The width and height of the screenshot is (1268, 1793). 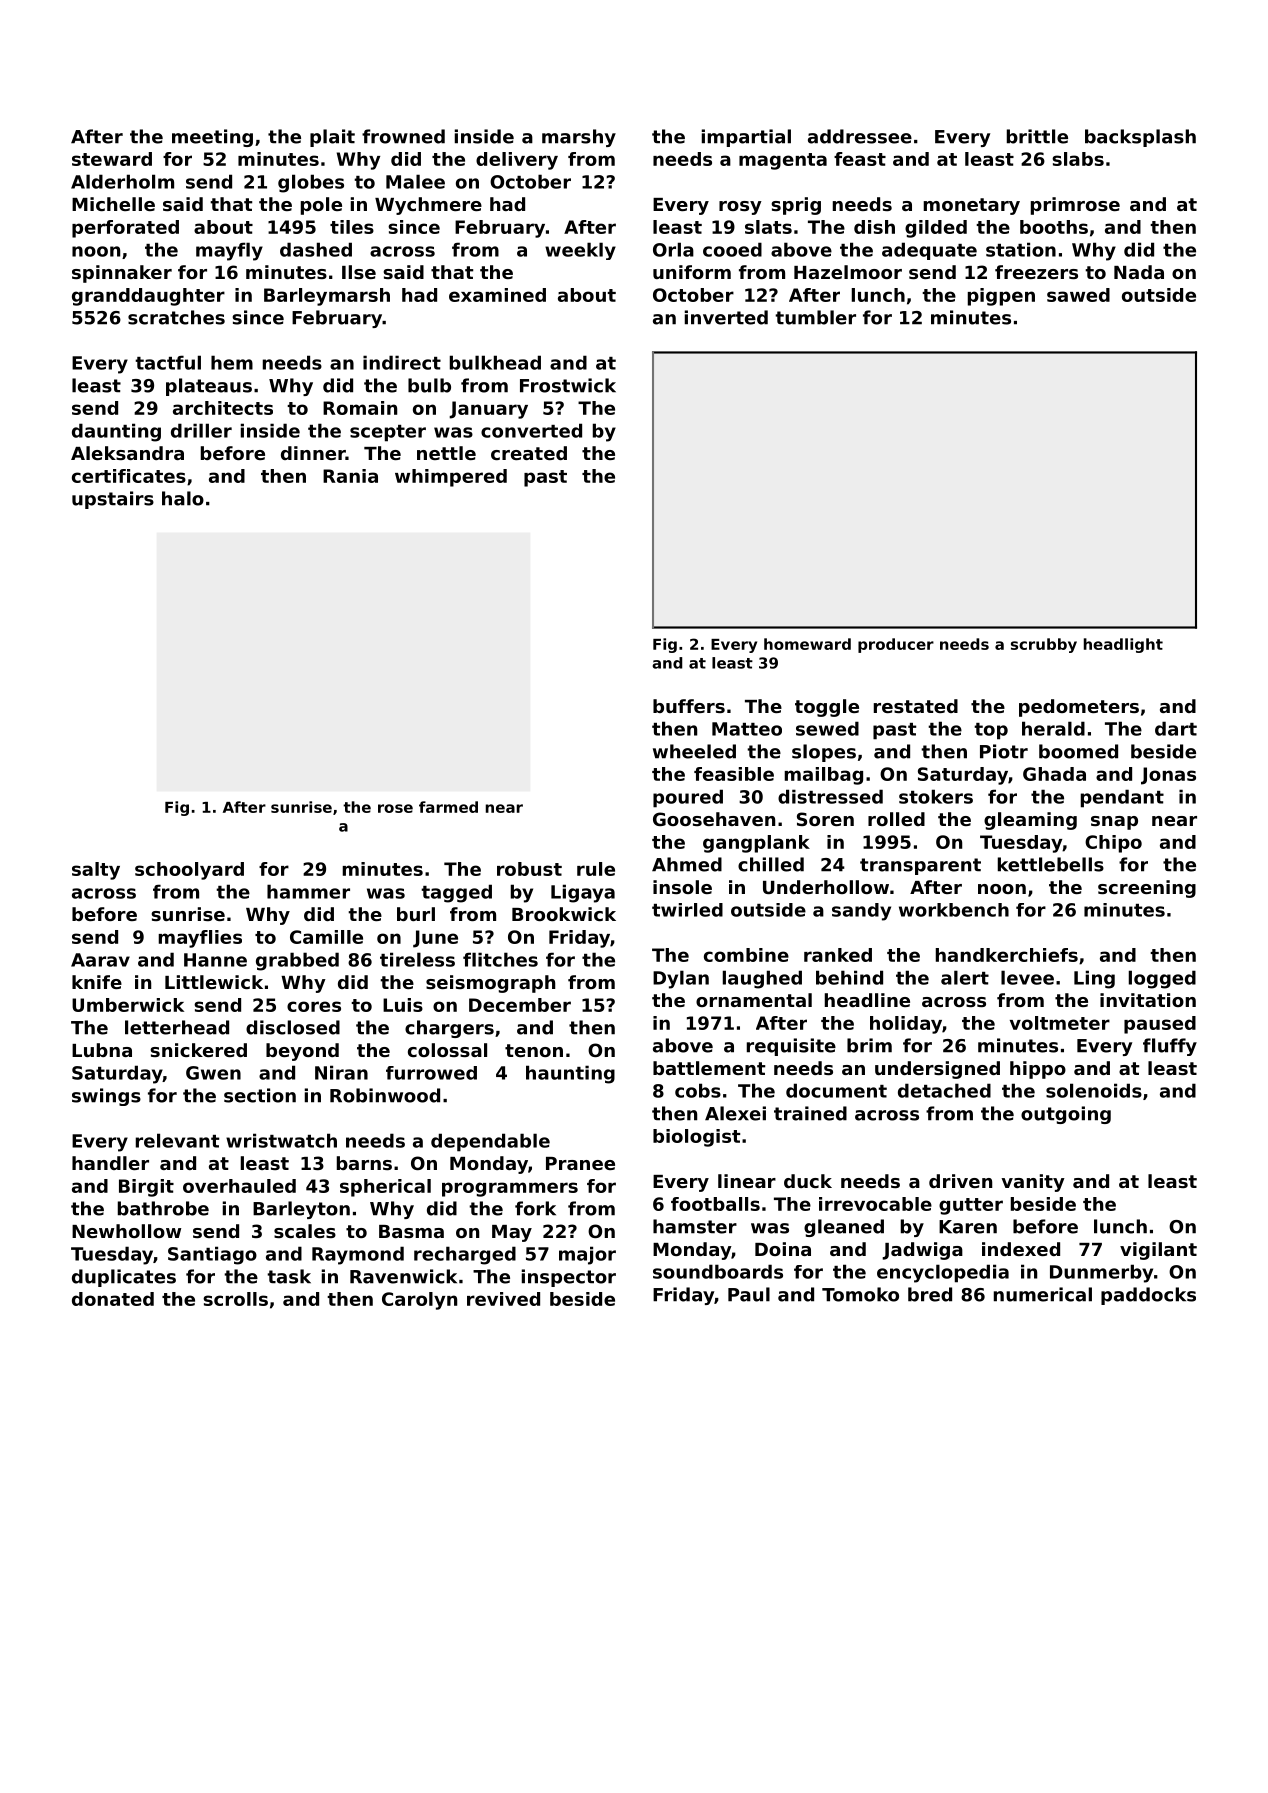 I want to click on brittle, so click(x=1037, y=136).
